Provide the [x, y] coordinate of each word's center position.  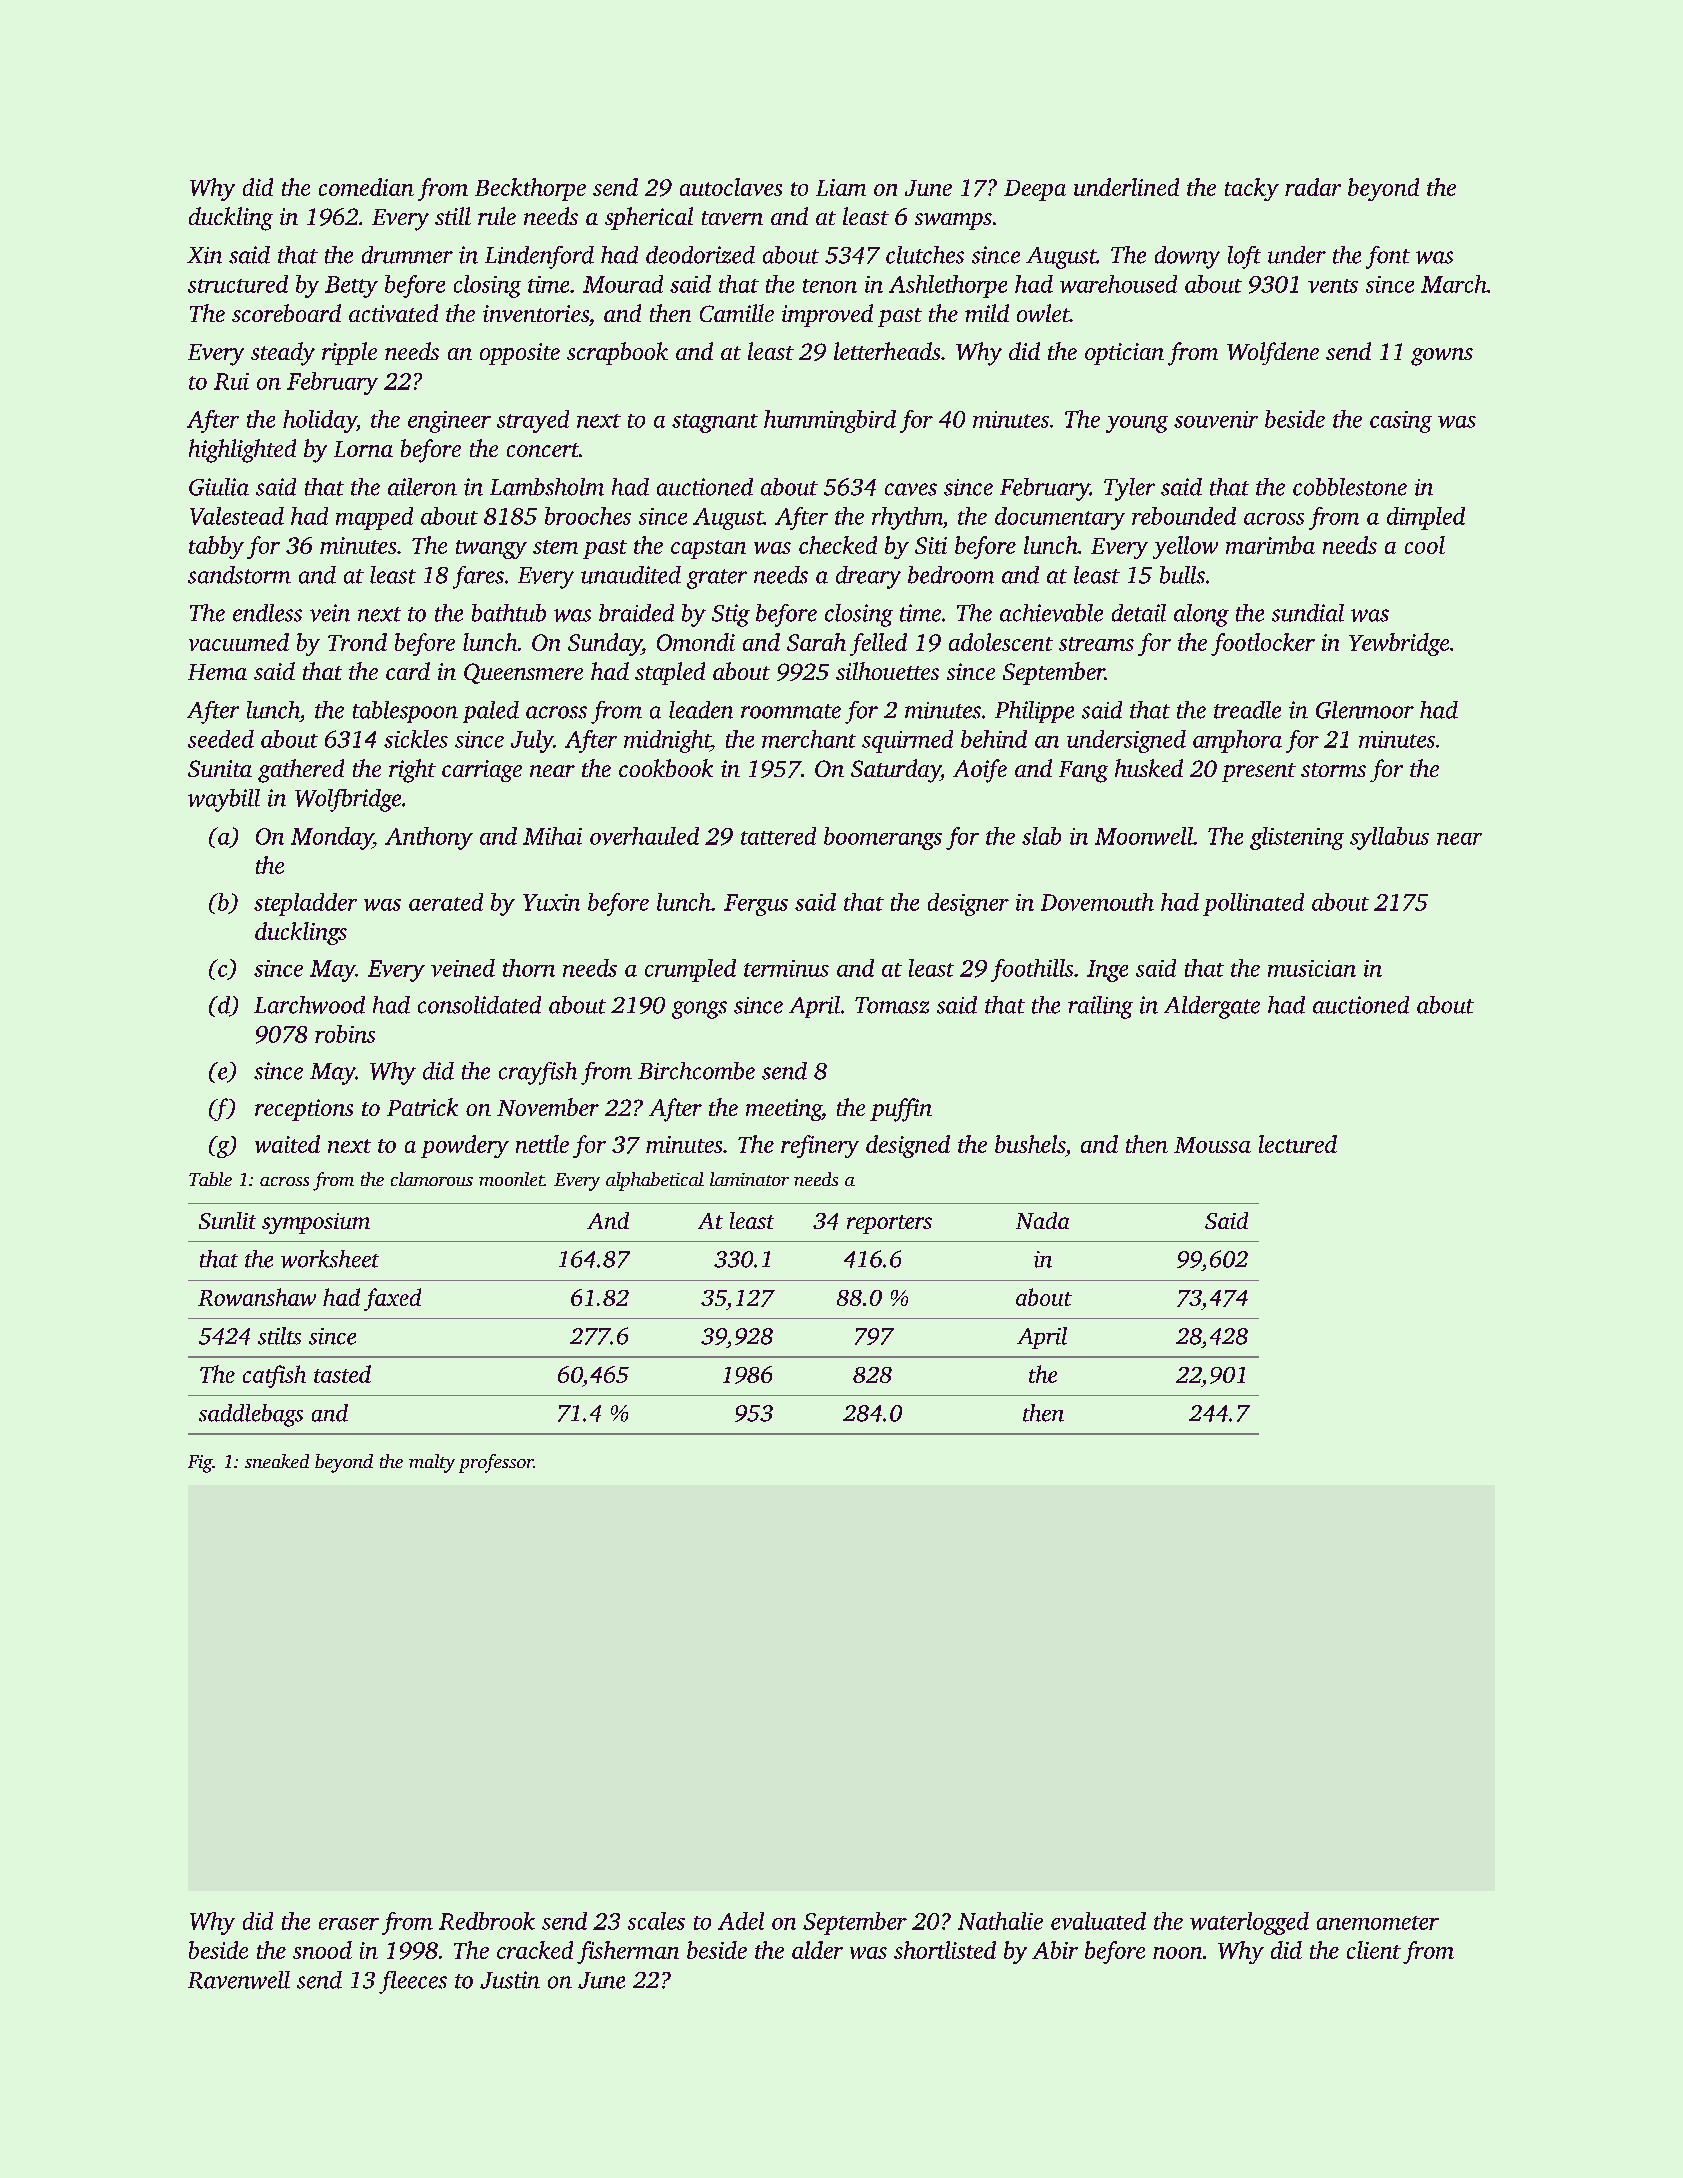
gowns [1442, 357]
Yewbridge [1399, 644]
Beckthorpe [530, 189]
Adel [741, 1921]
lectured [1298, 1144]
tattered [778, 836]
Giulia [219, 487]
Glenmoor [1365, 710]
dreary [868, 577]
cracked [535, 1950]
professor [496, 1463]
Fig [200, 1464]
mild [987, 313]
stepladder [305, 904]
